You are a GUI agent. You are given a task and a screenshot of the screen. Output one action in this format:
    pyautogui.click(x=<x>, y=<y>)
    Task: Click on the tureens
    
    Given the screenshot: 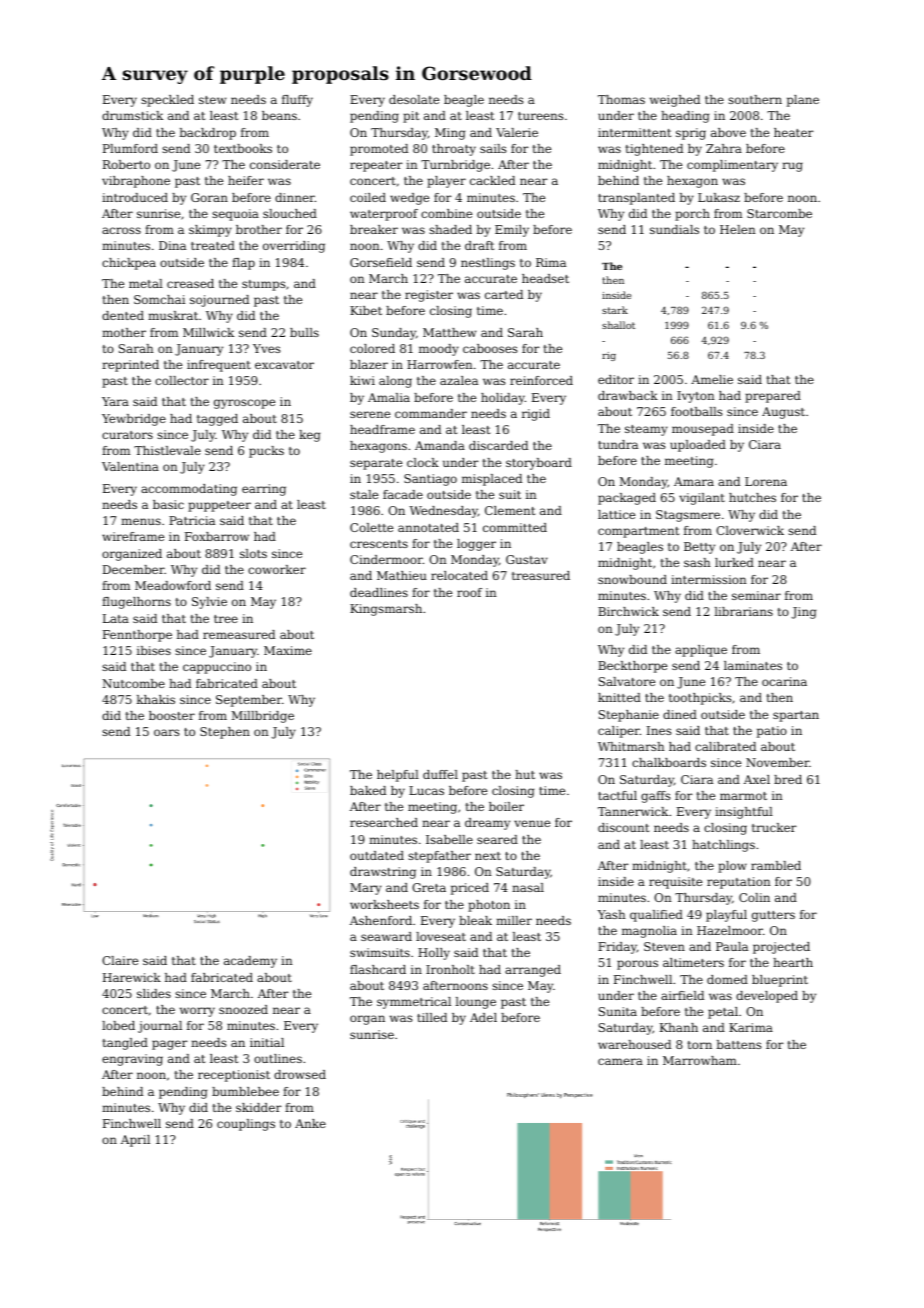 What is the action you would take?
    pyautogui.click(x=540, y=116)
